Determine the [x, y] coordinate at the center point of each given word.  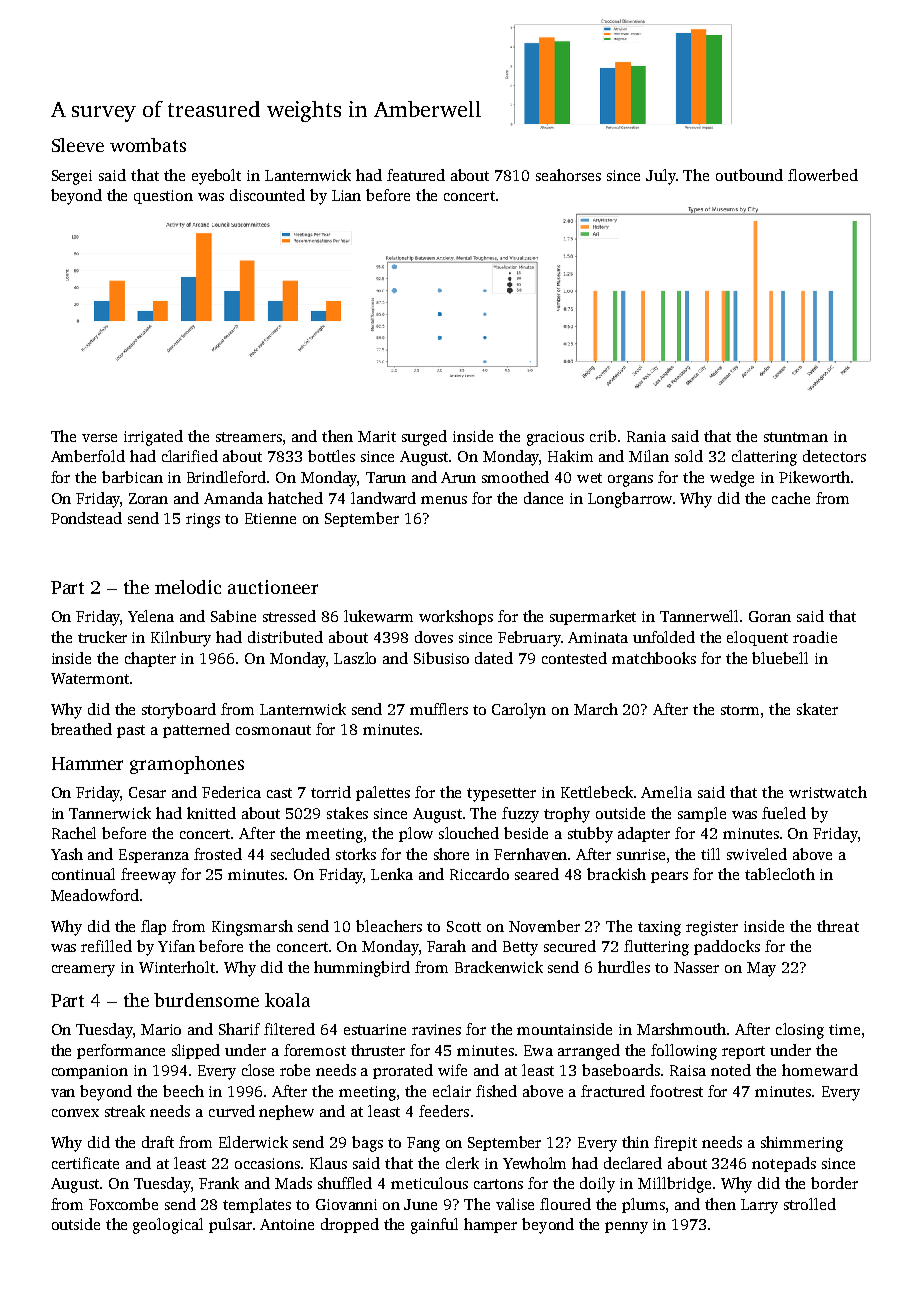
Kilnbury [181, 639]
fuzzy [520, 815]
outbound [749, 175]
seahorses [568, 175]
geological [168, 1226]
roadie [815, 637]
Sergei [72, 177]
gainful [434, 1226]
